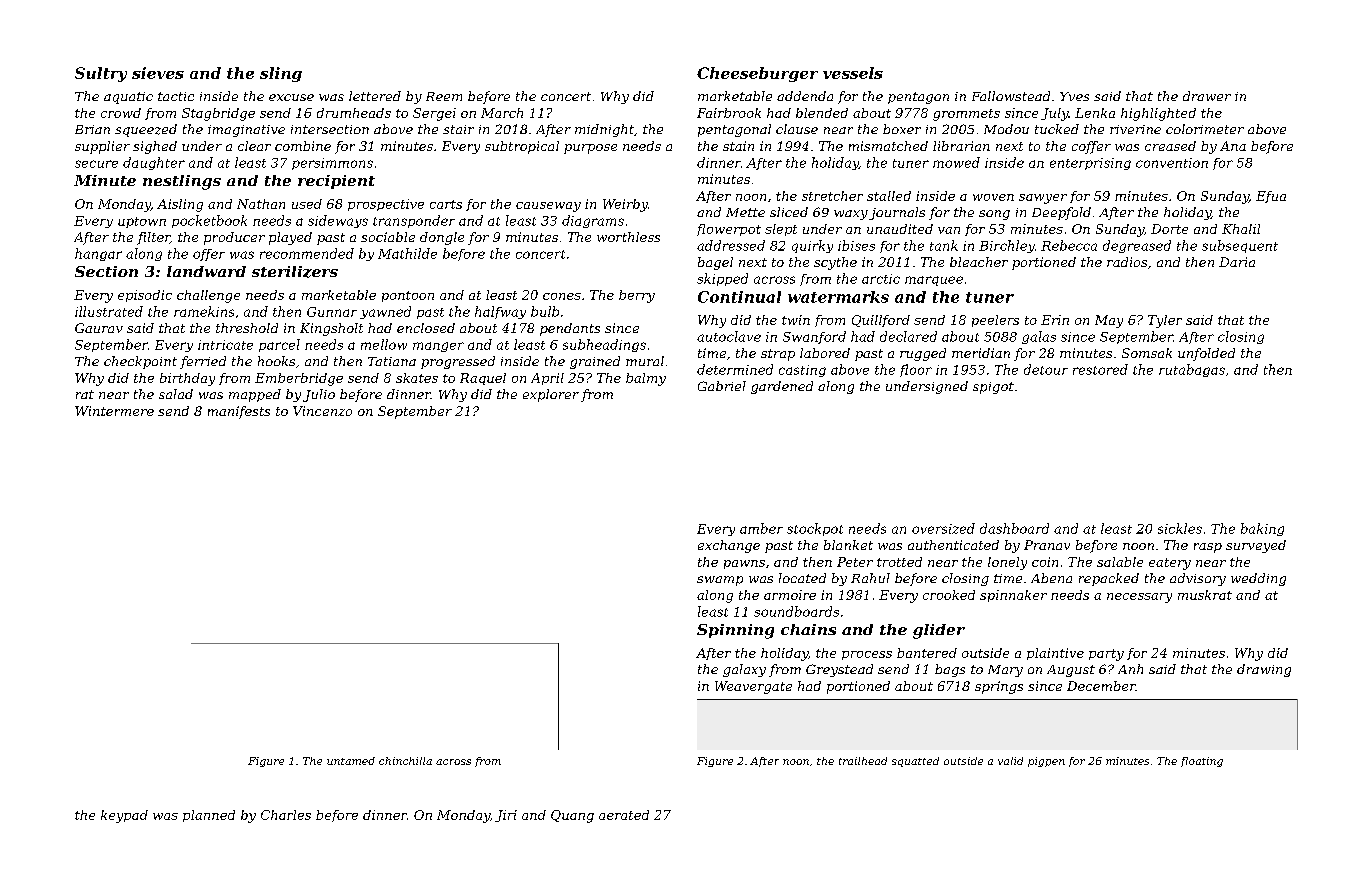 Image resolution: width=1372 pixels, height=887 pixels. I want to click on stain, so click(738, 146).
